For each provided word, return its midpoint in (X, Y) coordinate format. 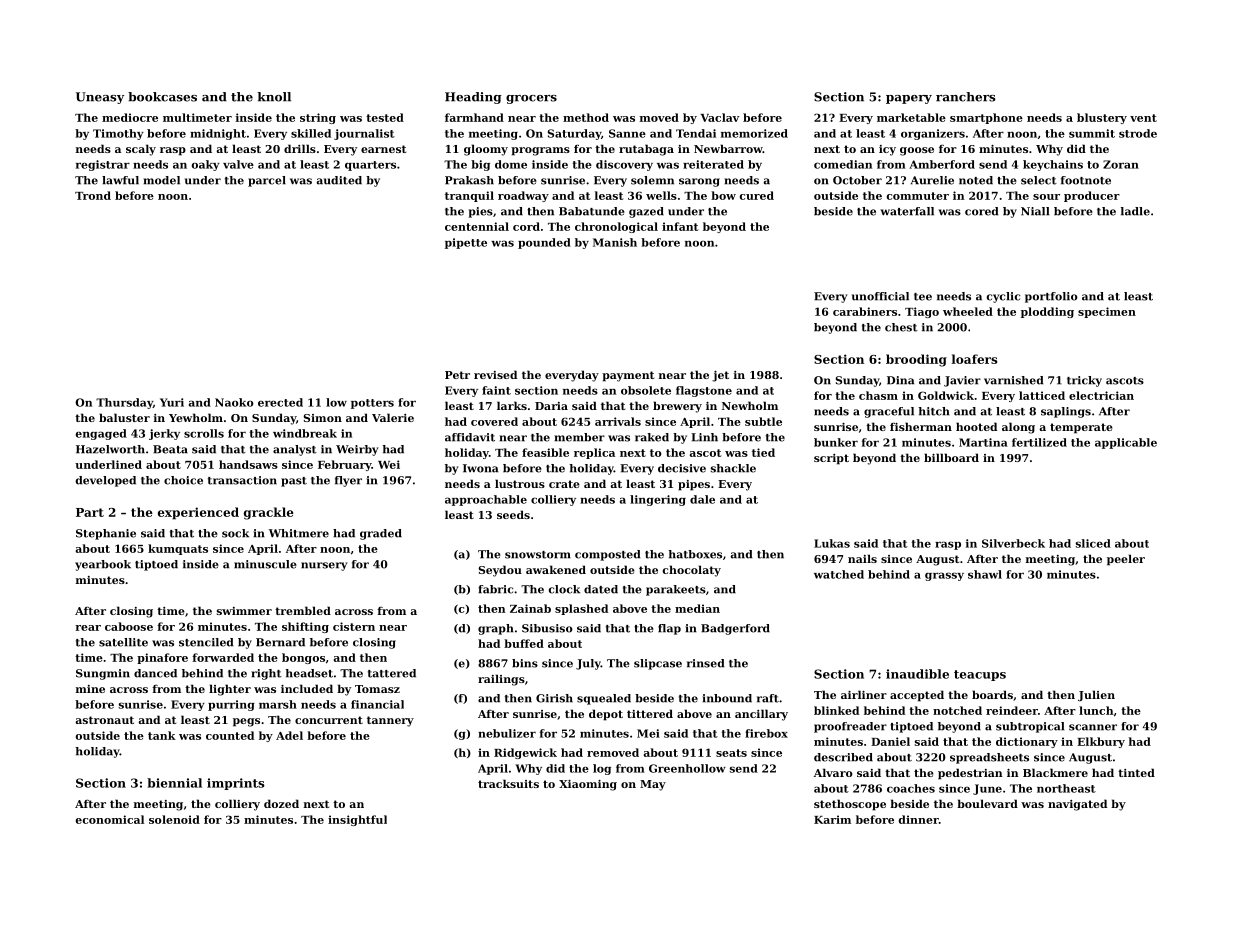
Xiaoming (588, 785)
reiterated (713, 164)
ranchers (966, 97)
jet (720, 376)
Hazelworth (110, 449)
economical (110, 819)
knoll (274, 97)
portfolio (1051, 297)
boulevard (987, 803)
